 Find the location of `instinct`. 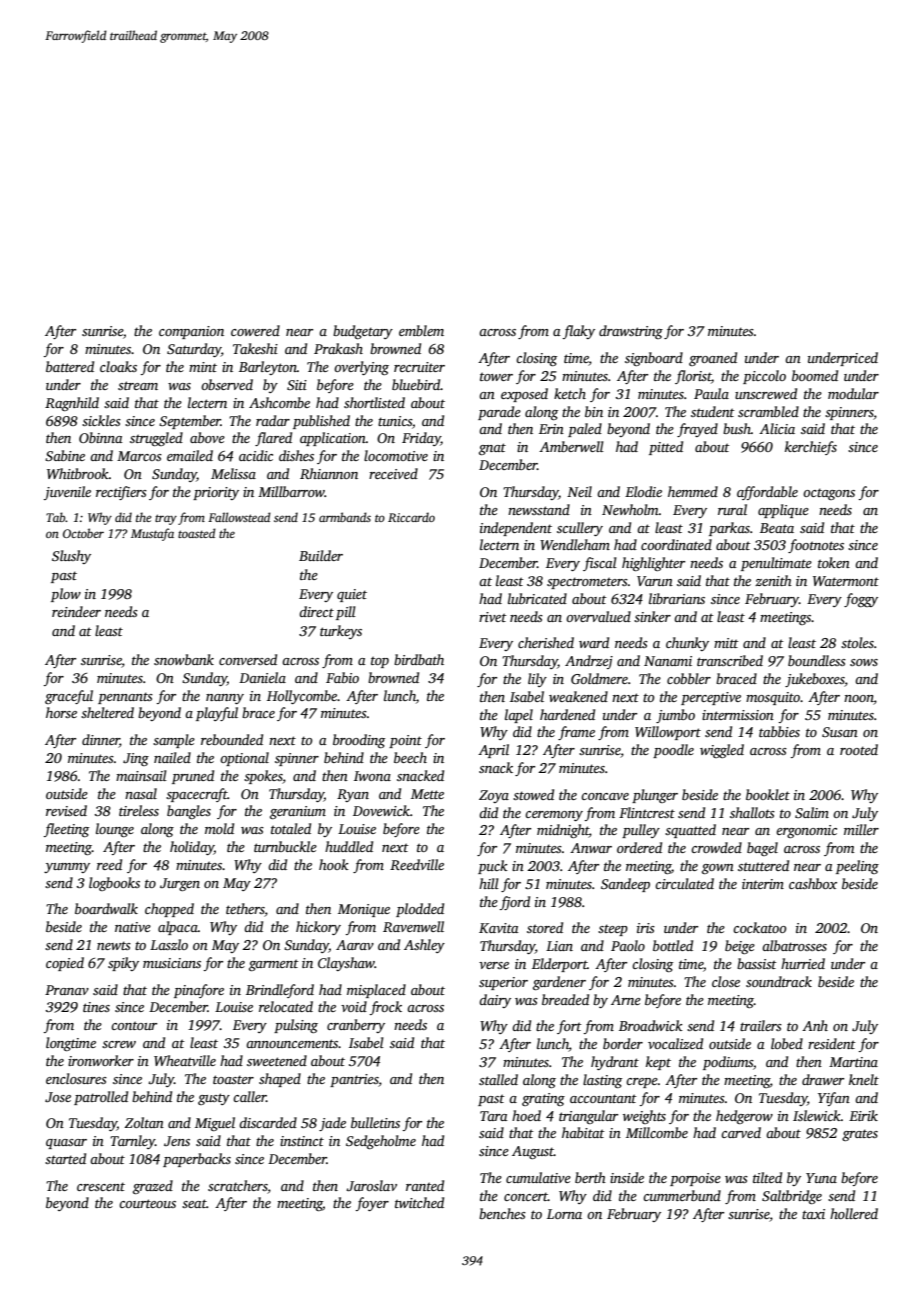

instinct is located at coordinates (302, 1141).
